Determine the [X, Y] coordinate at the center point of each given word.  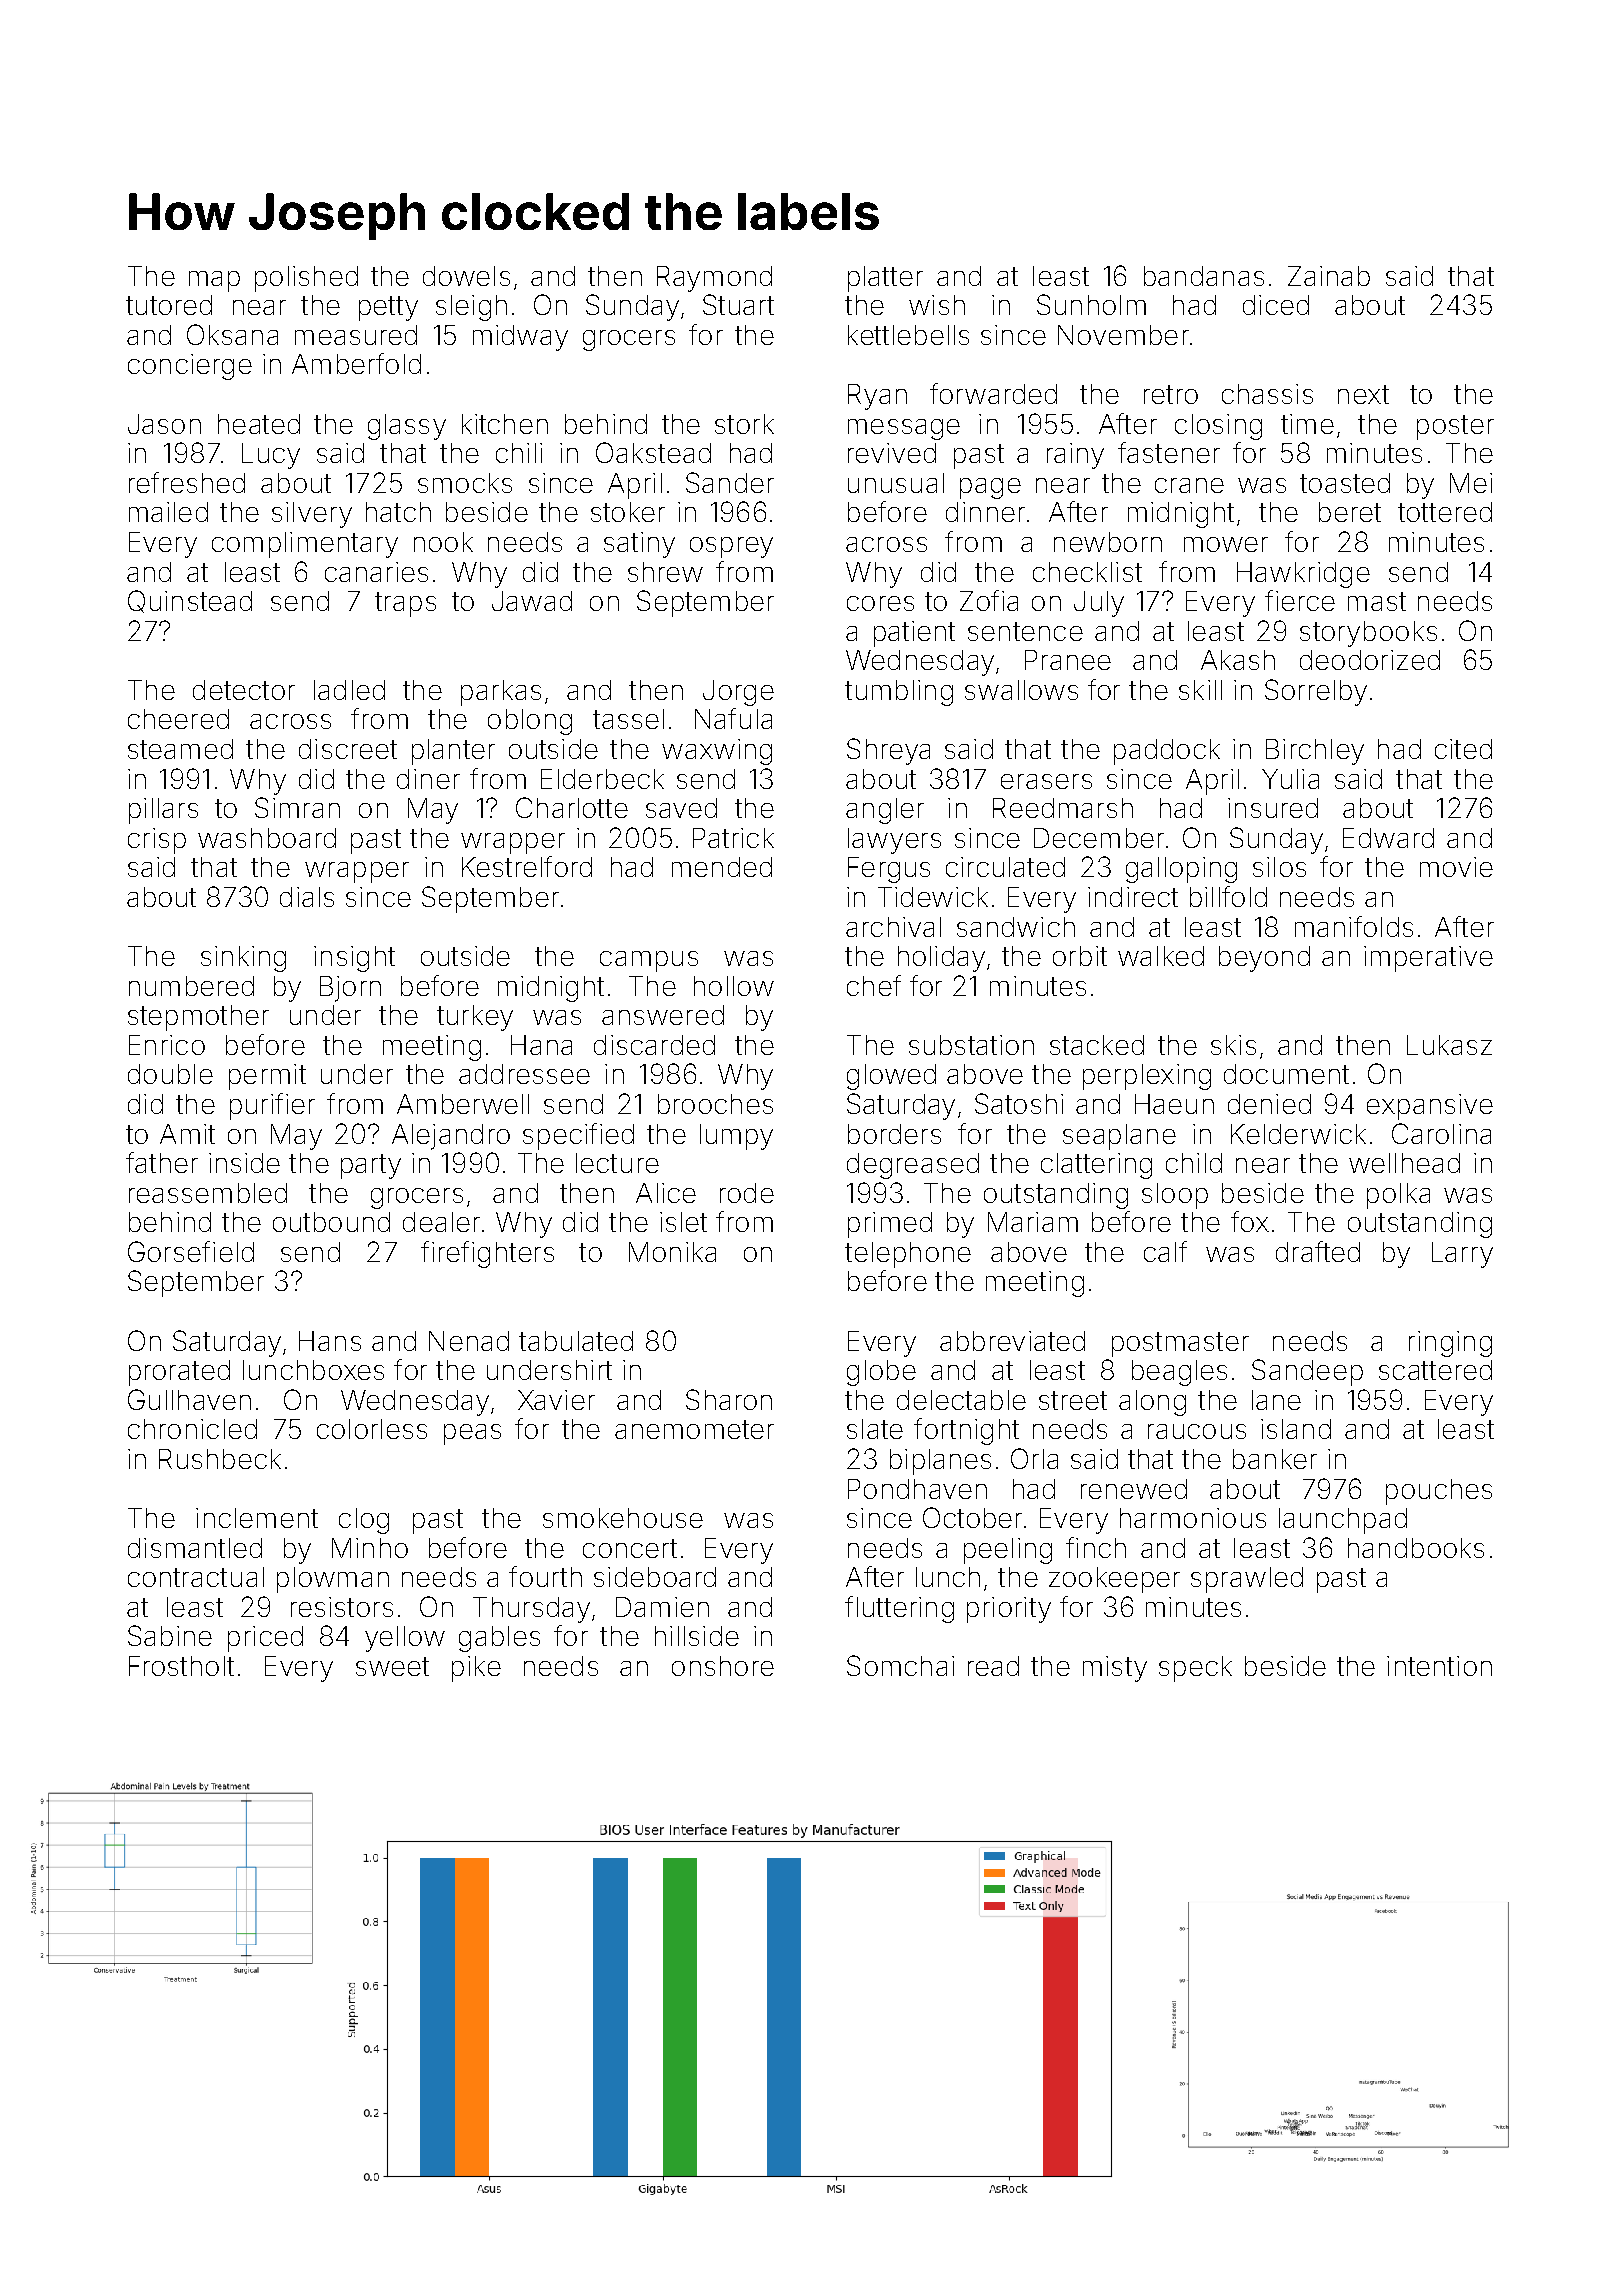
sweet [392, 1666]
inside [244, 1163]
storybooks [1368, 634]
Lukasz [1449, 1045]
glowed [891, 1077]
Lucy [271, 456]
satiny [639, 545]
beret [1350, 512]
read [993, 1666]
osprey [731, 547]
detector [244, 690]
